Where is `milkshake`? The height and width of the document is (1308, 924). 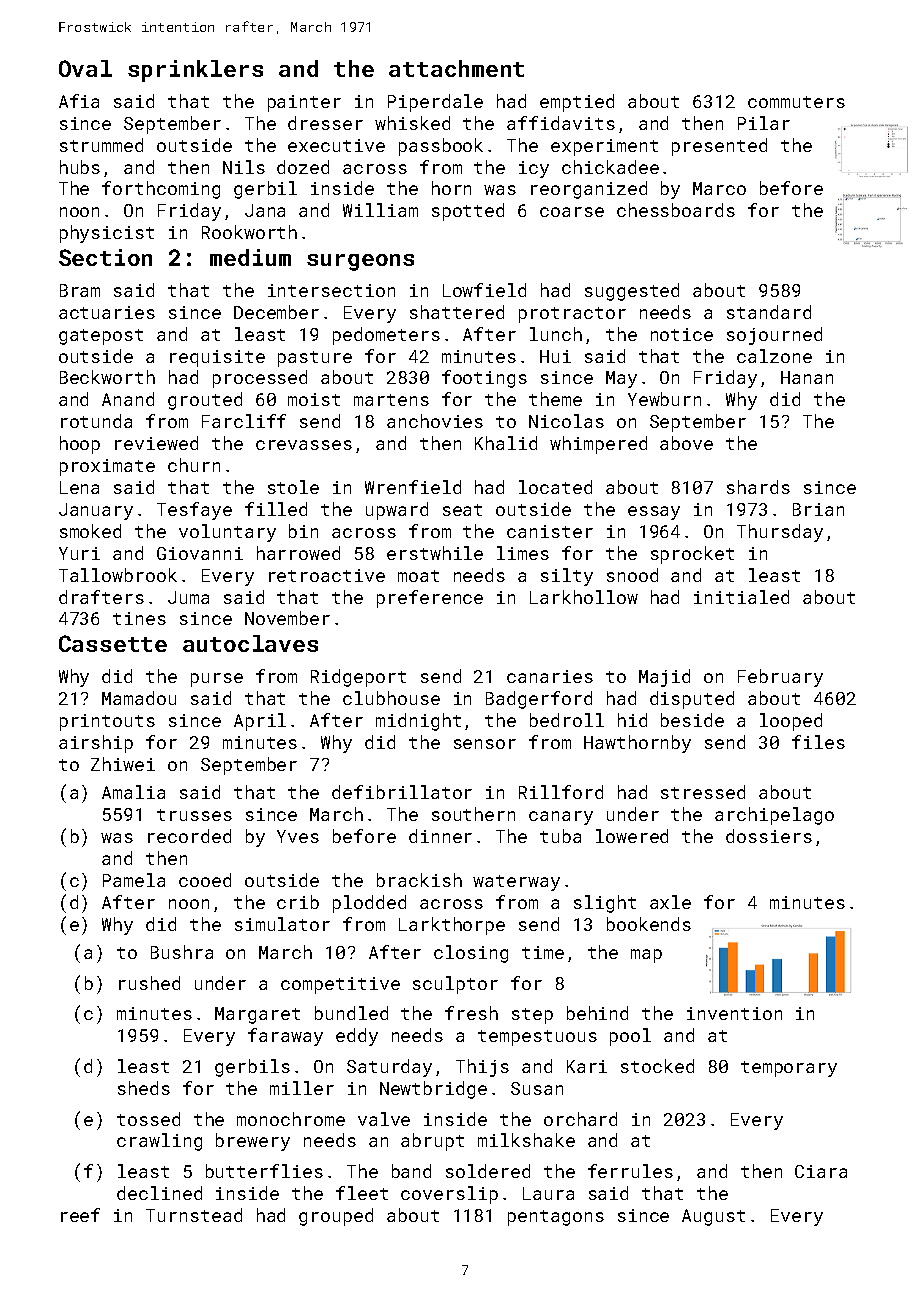
milkshake is located at coordinates (526, 1140).
